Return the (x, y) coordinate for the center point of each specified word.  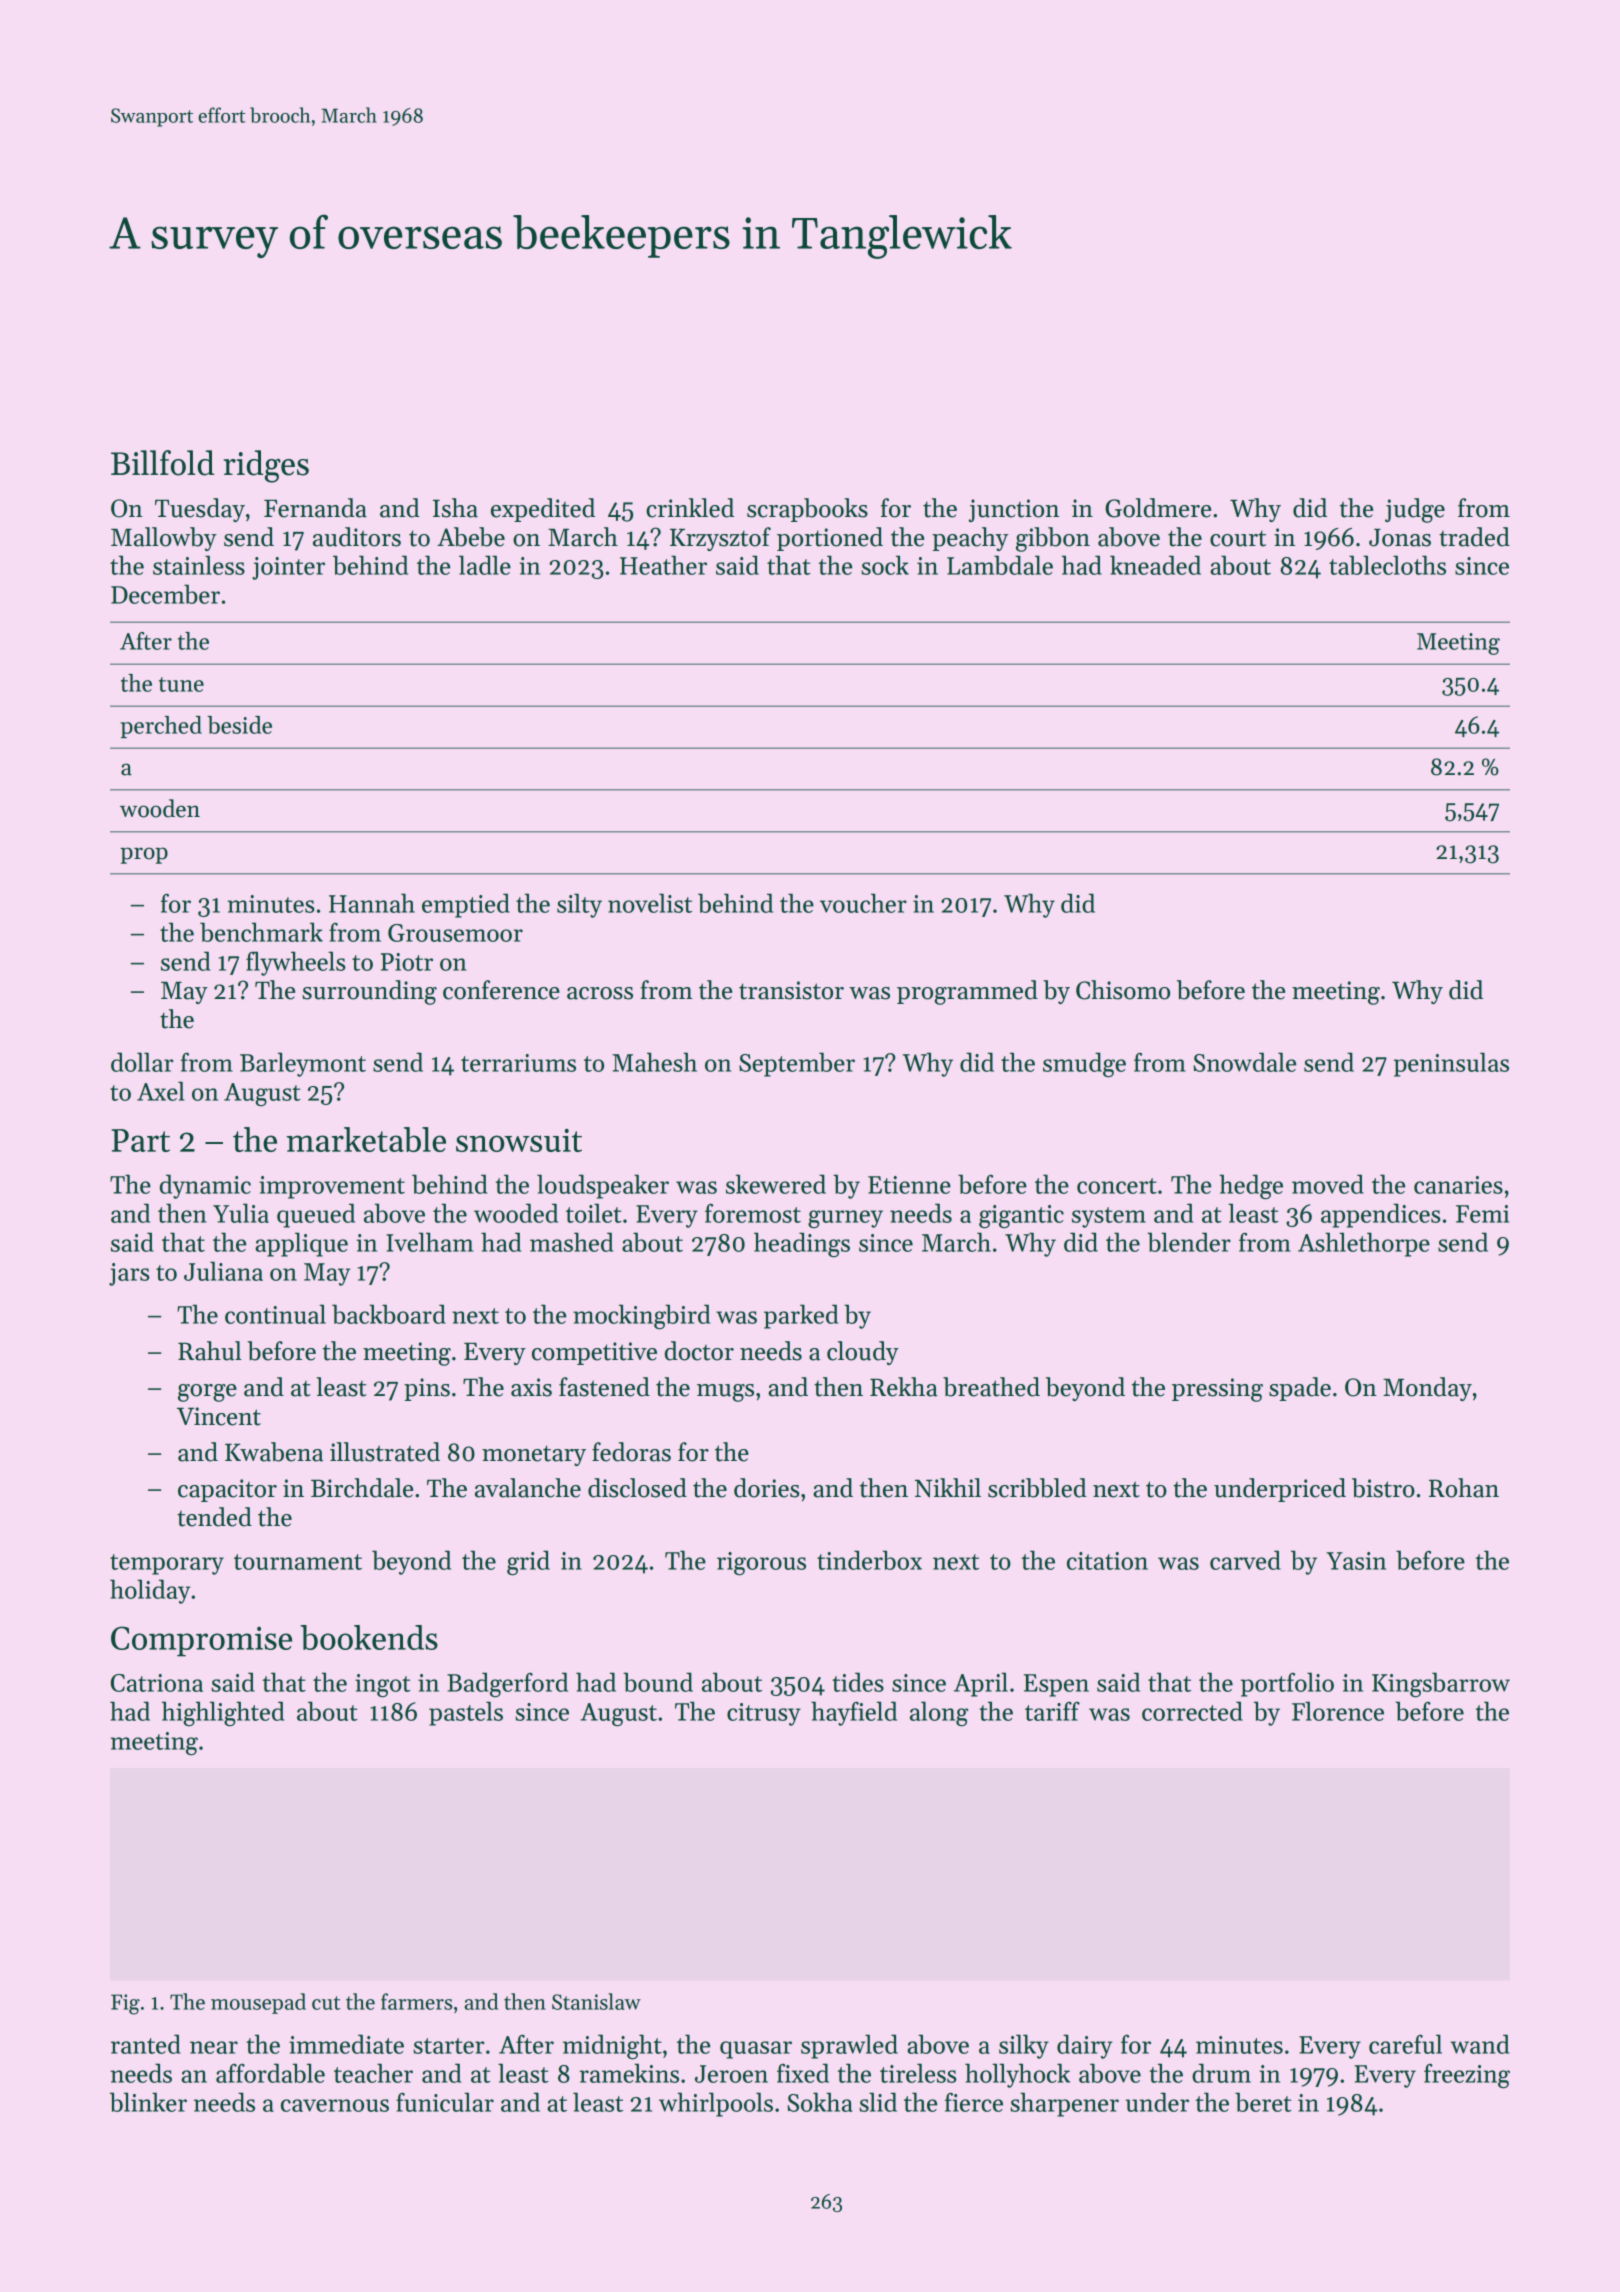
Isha (455, 508)
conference (501, 990)
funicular (445, 2102)
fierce (974, 2102)
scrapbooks (807, 510)
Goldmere (1158, 508)
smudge (1084, 1064)
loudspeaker (603, 1186)
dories (767, 1488)
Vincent (219, 1416)
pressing (1217, 1390)
